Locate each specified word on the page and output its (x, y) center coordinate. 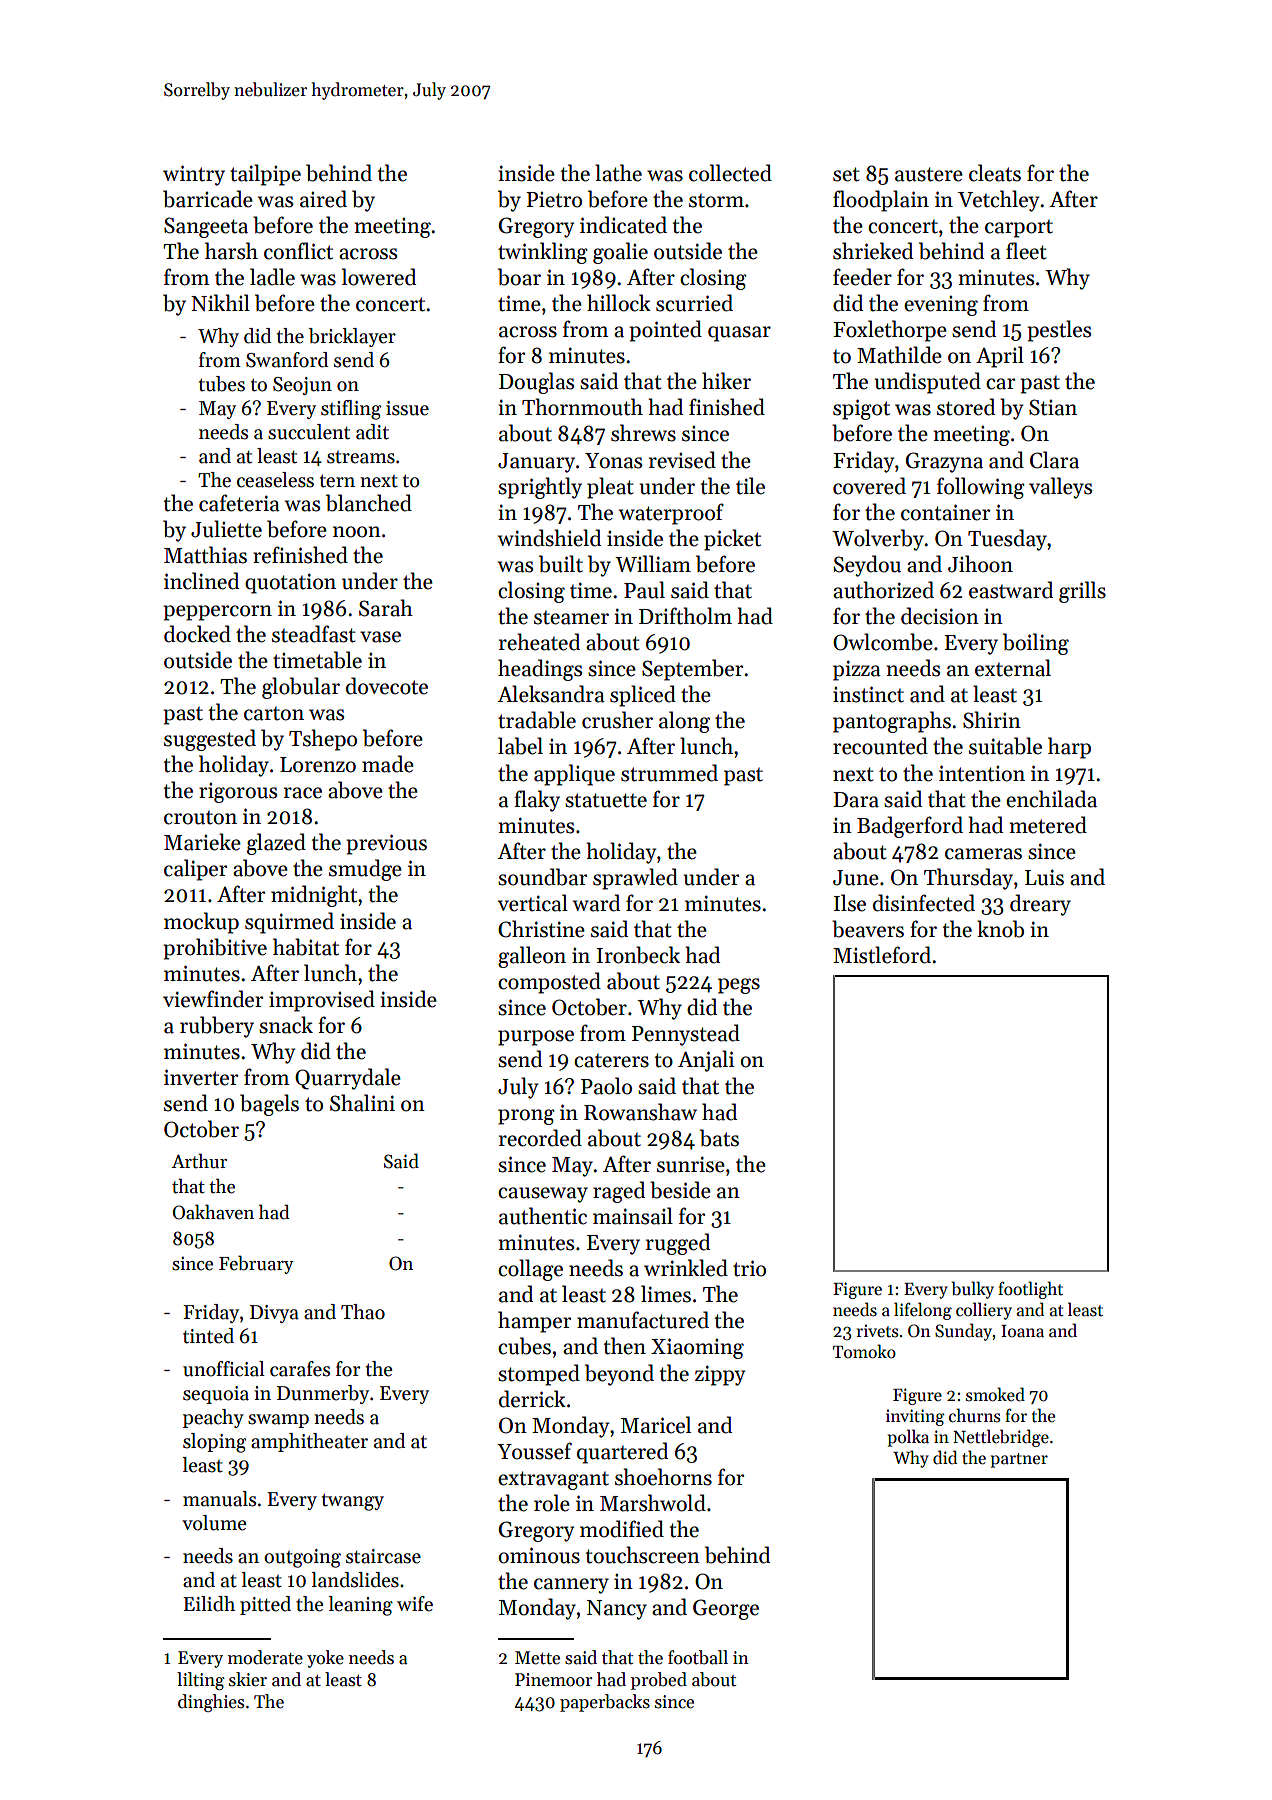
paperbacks (605, 1703)
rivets (878, 1331)
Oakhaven (213, 1212)
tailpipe (265, 175)
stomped (539, 1375)
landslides (355, 1580)
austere (929, 174)
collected (730, 173)
